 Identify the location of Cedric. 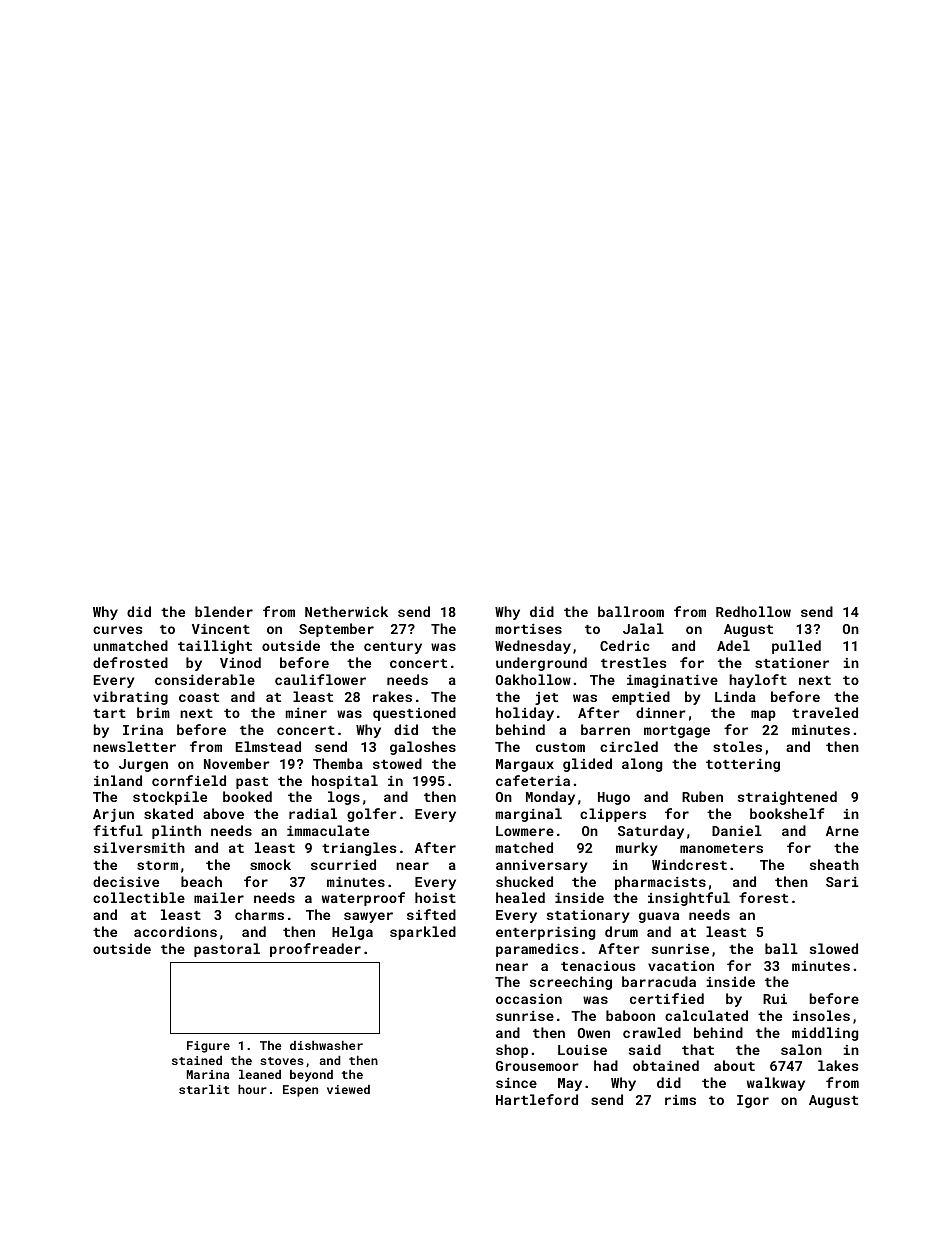
(624, 645).
